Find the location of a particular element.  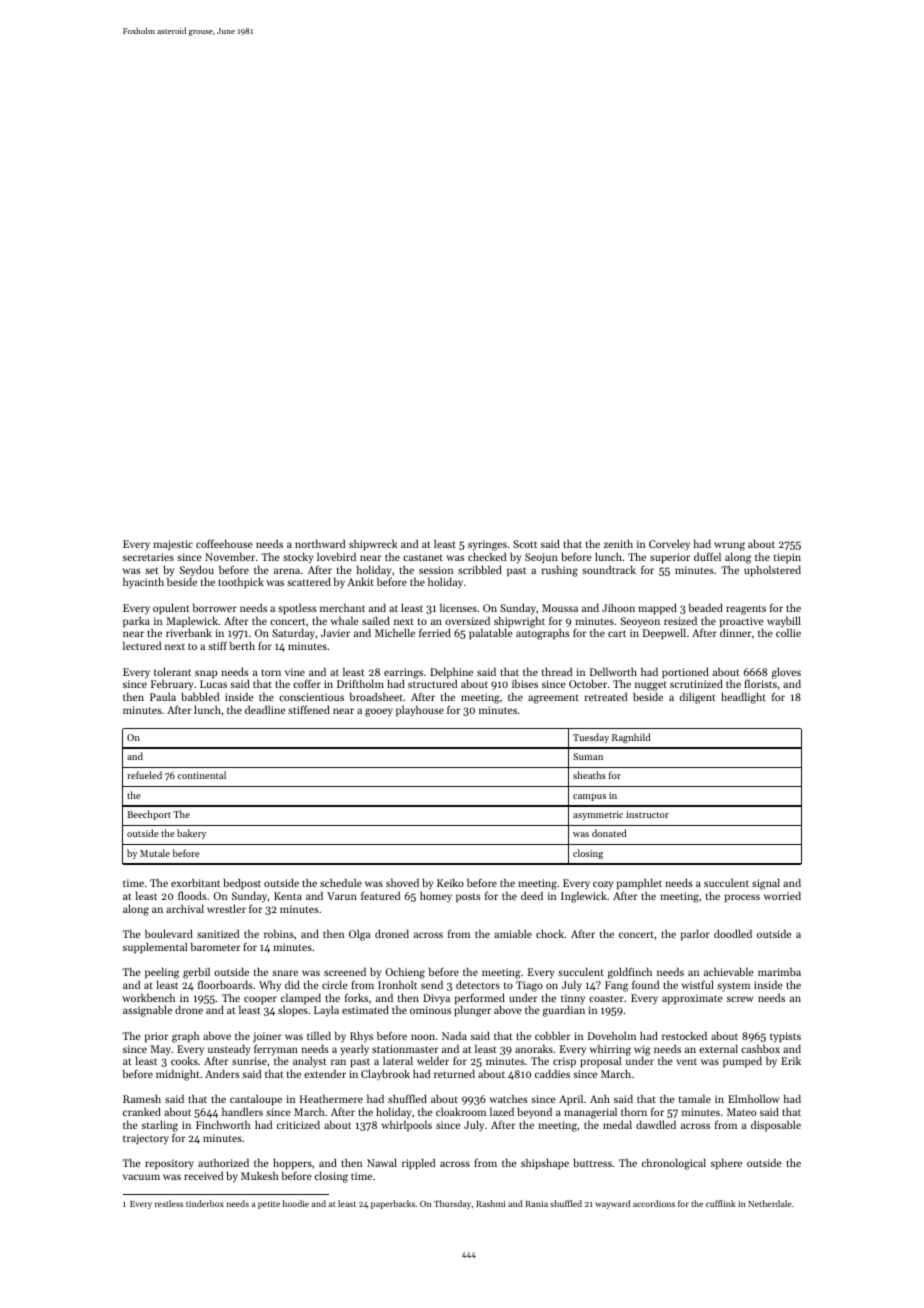

continental is located at coordinates (202, 775).
